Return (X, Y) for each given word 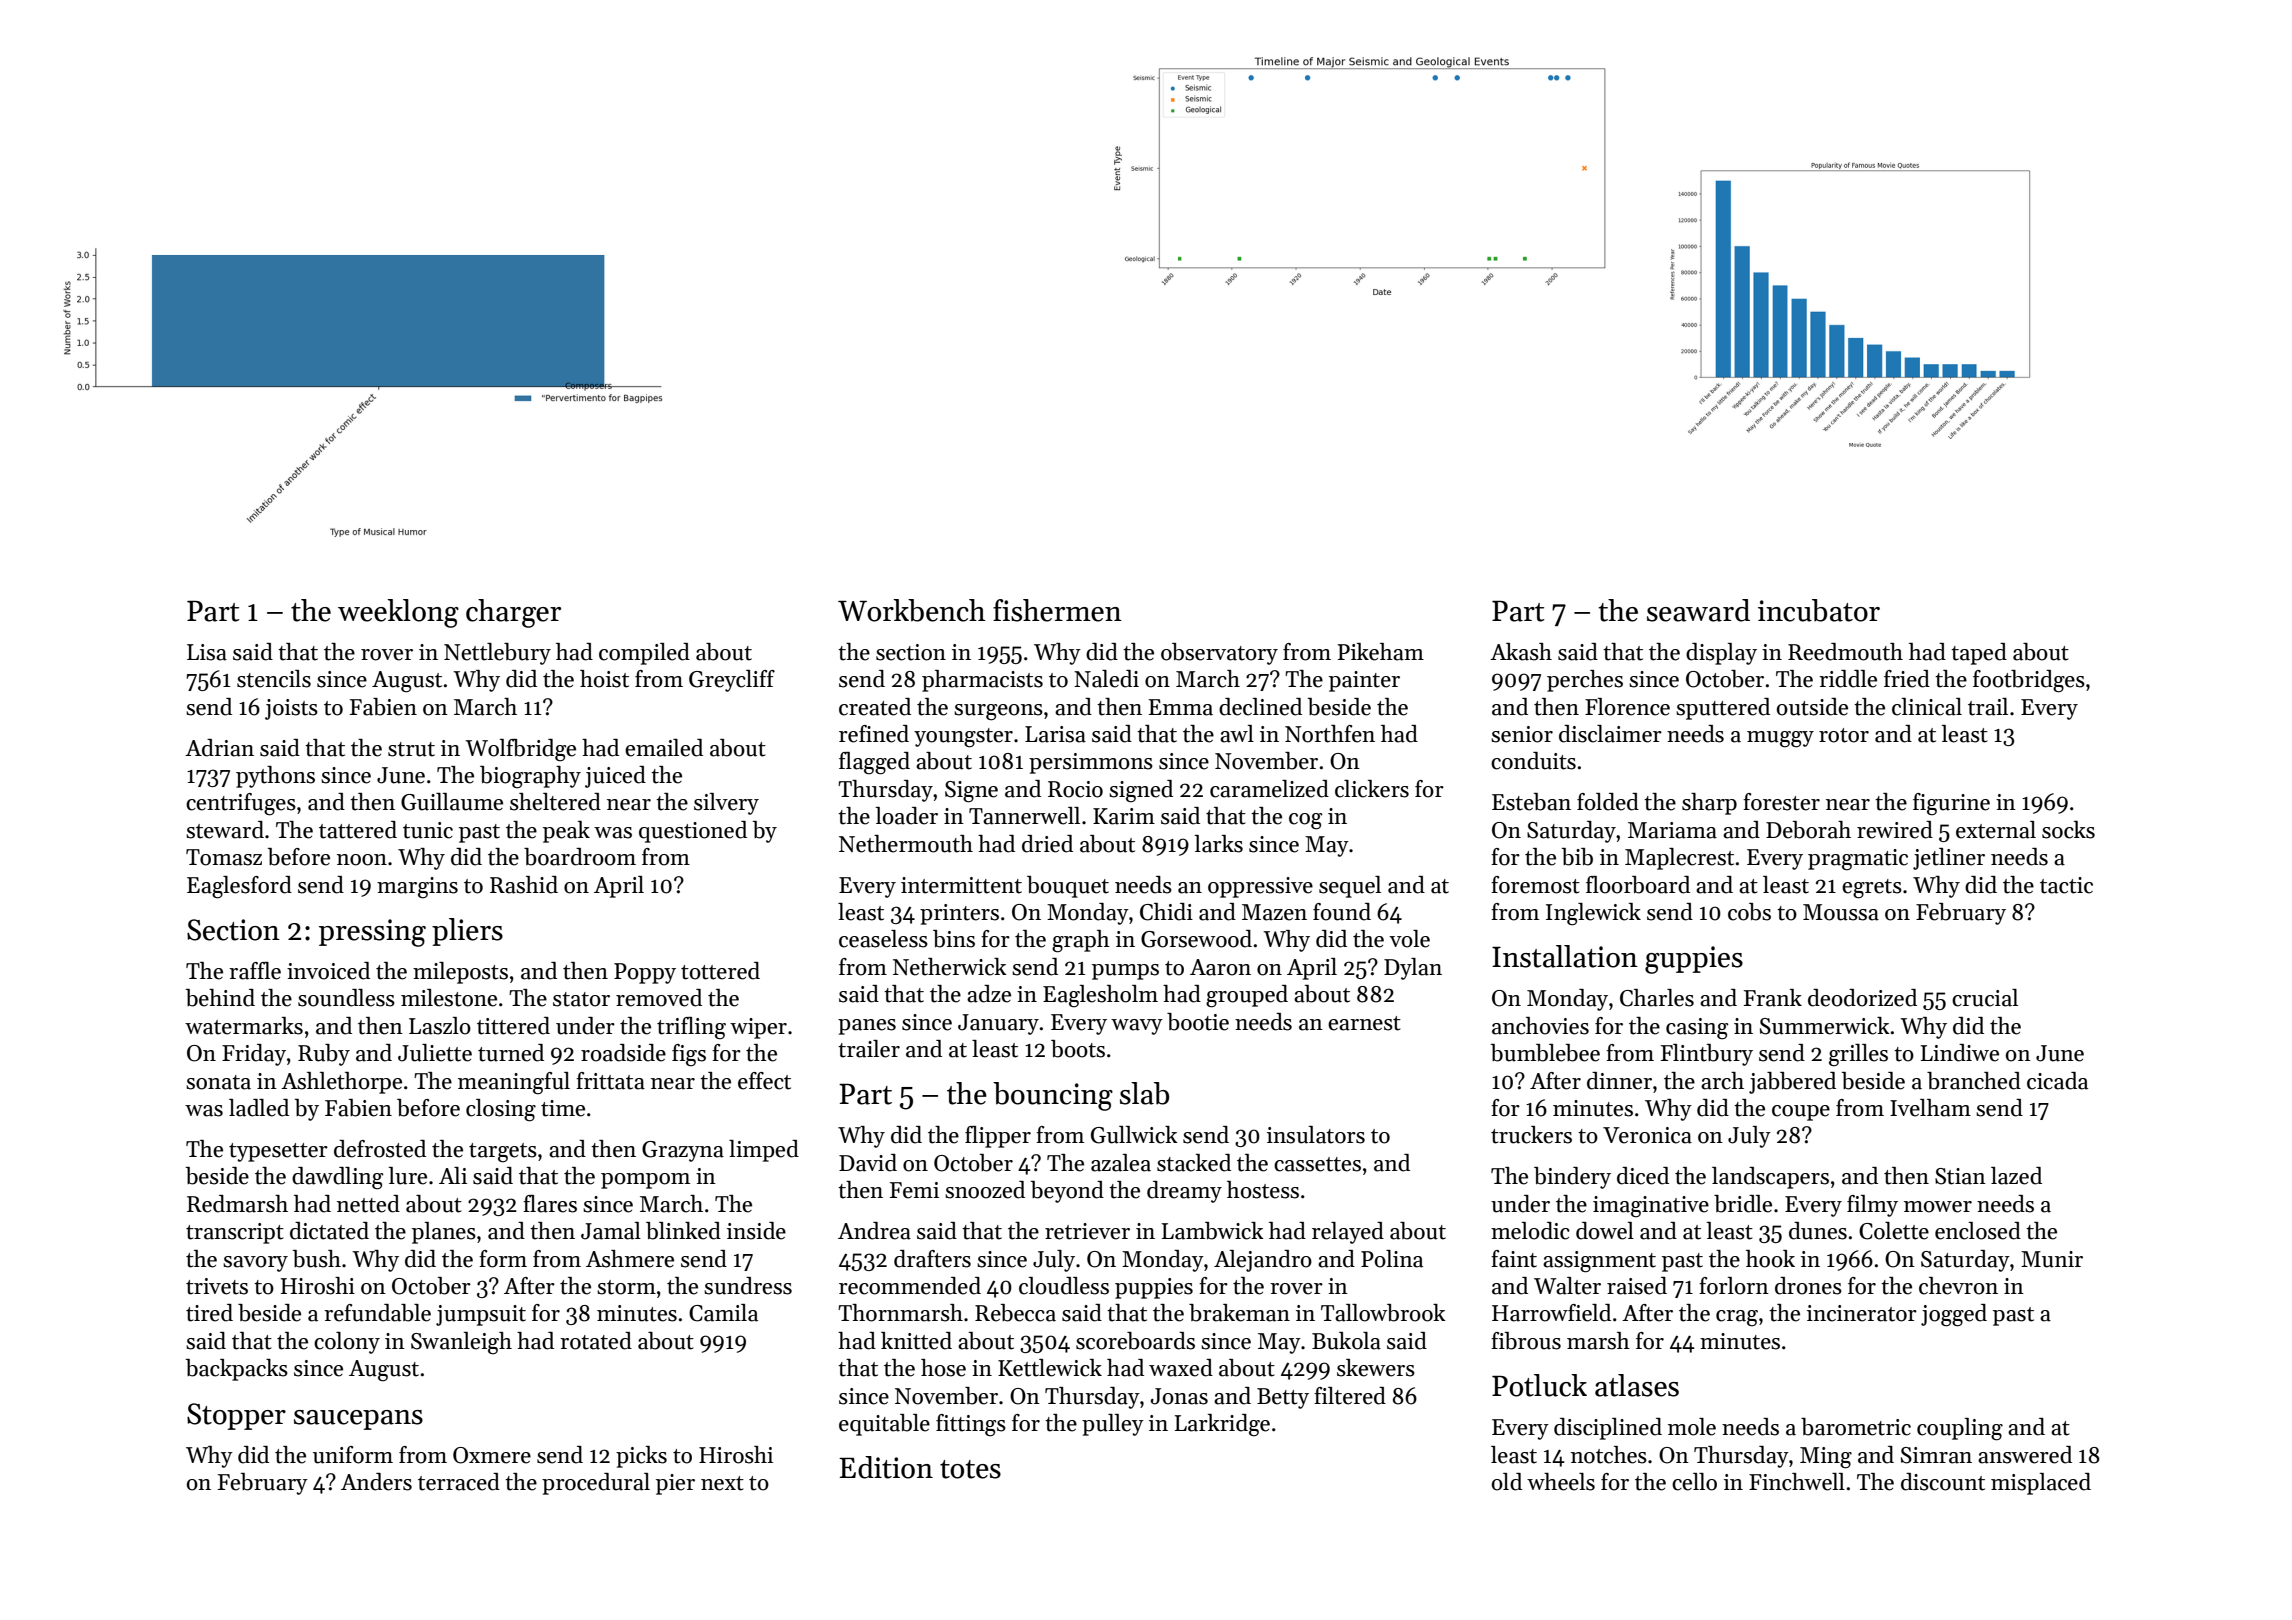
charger (513, 613)
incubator (1819, 610)
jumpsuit (481, 1315)
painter (1364, 681)
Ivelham (1930, 1108)
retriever (1087, 1231)
